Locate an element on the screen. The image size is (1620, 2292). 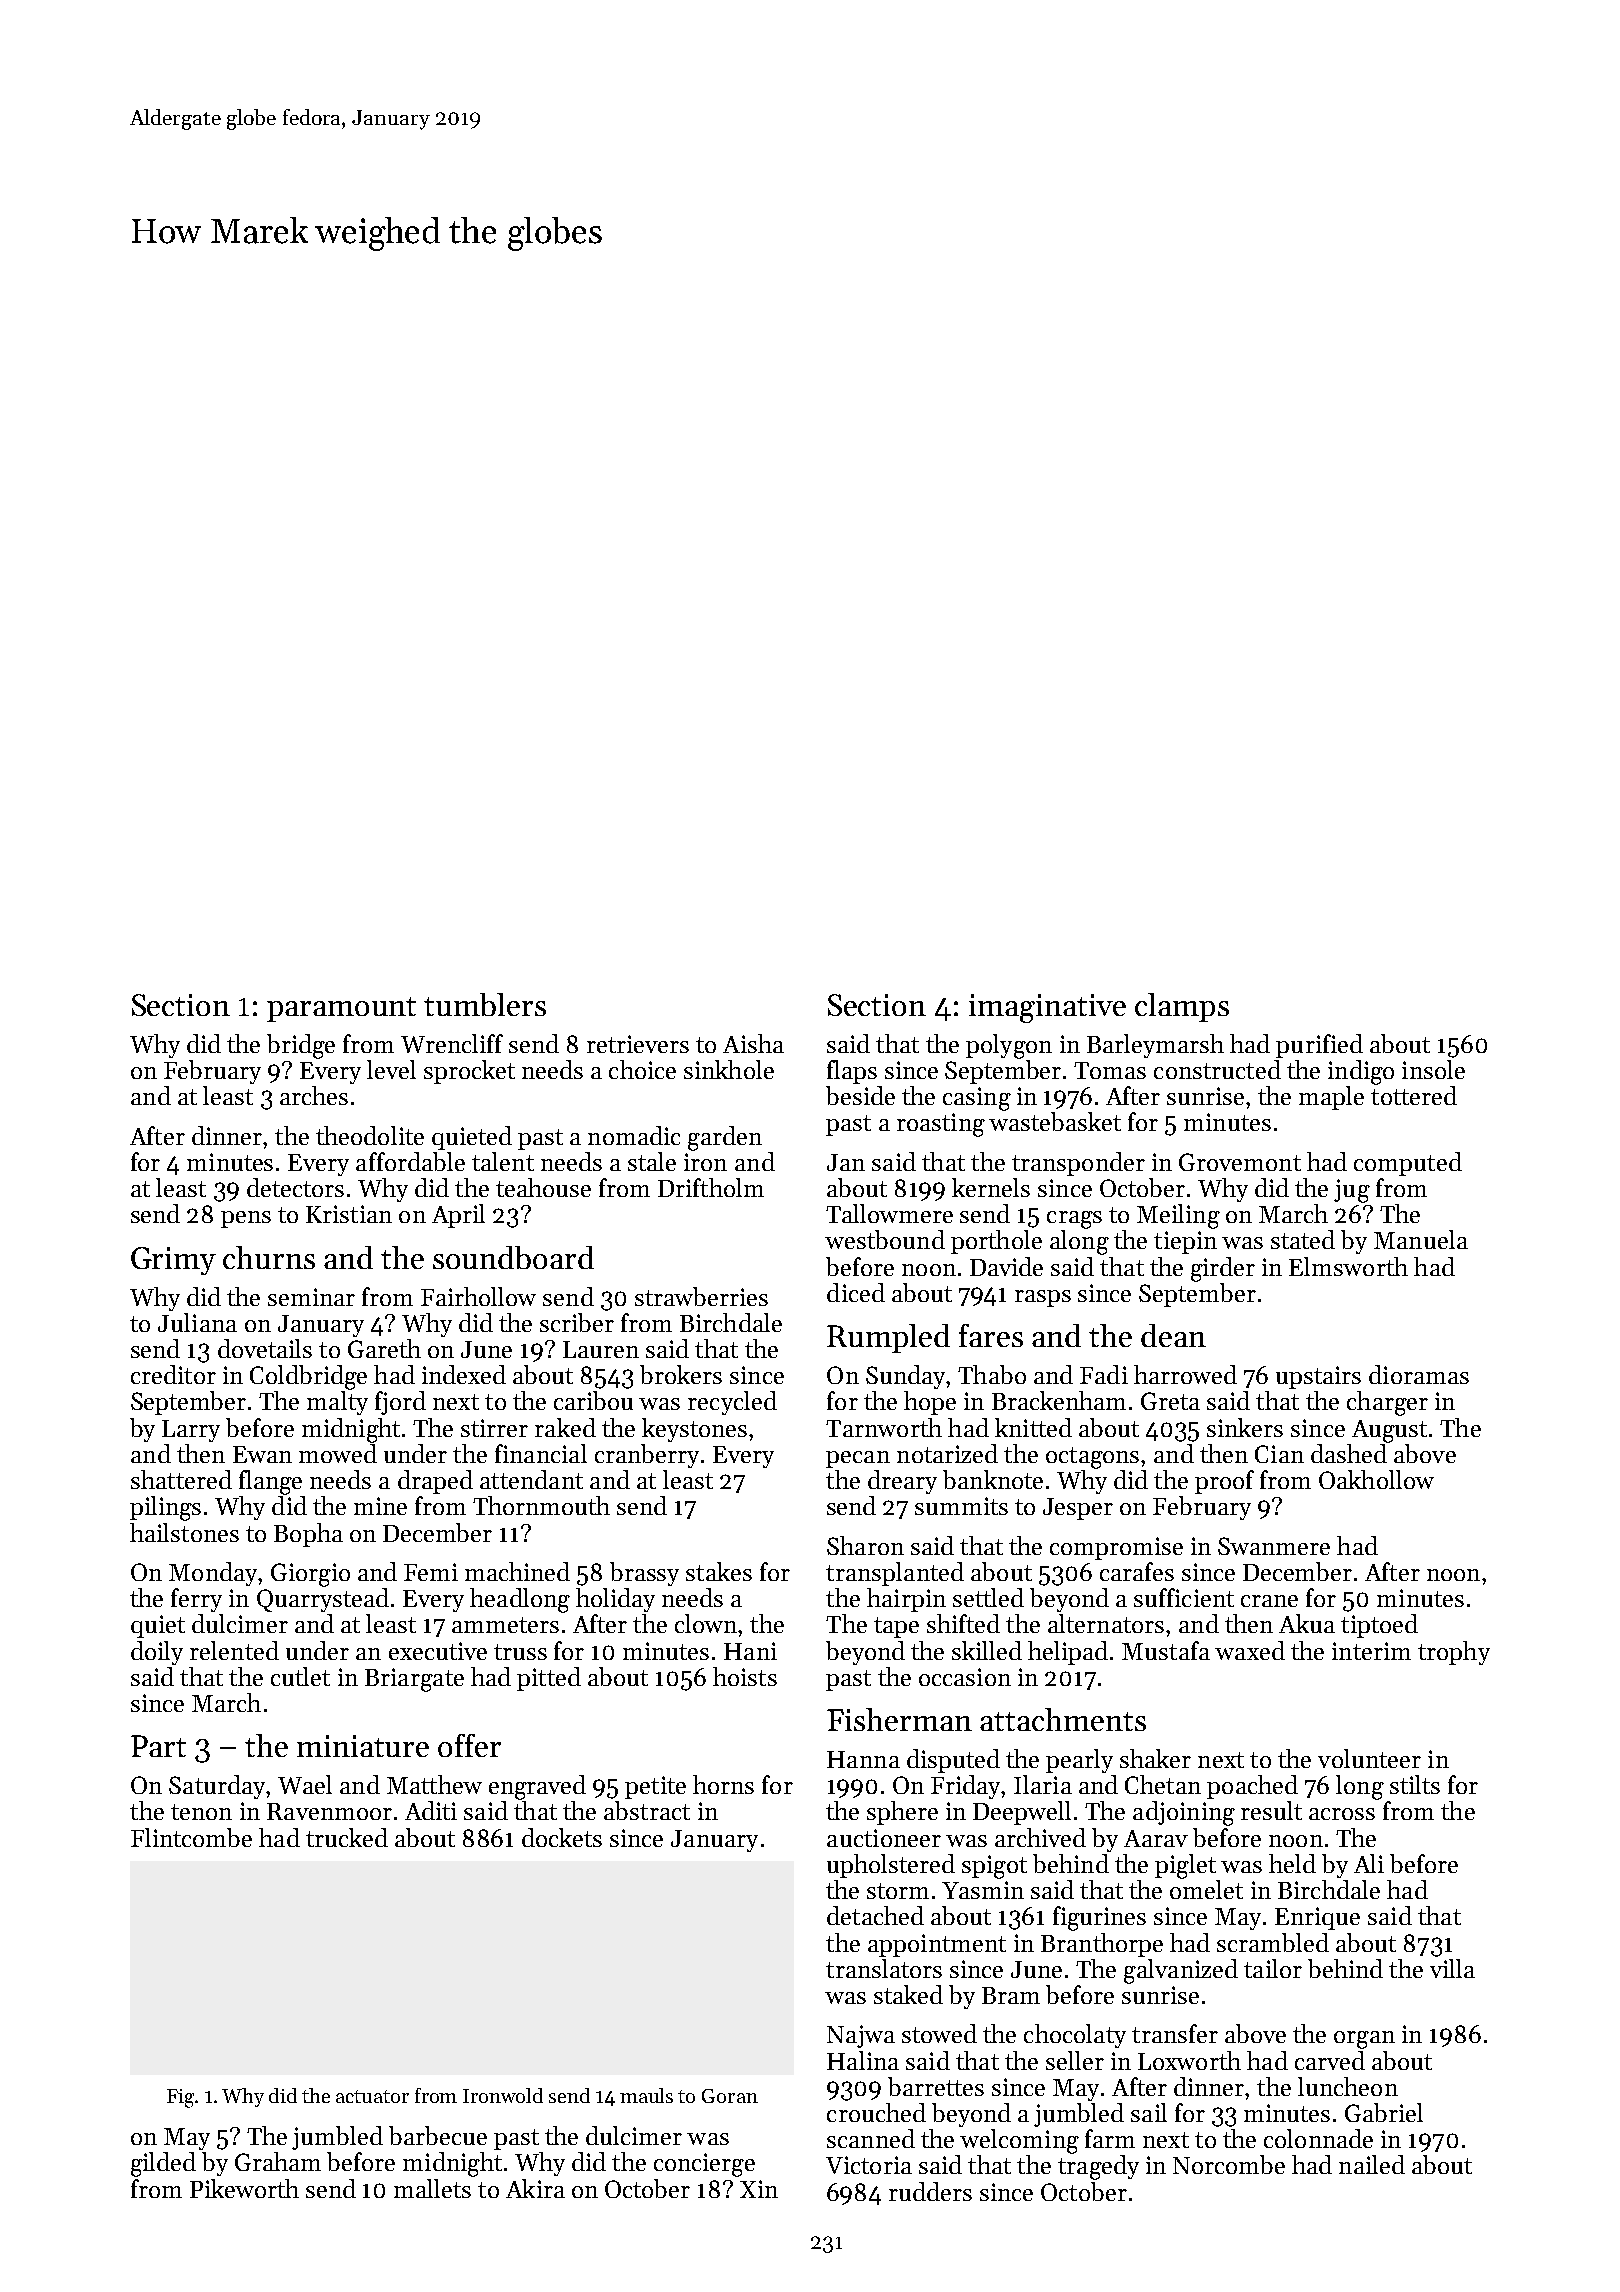
rasps is located at coordinates (1043, 1298).
